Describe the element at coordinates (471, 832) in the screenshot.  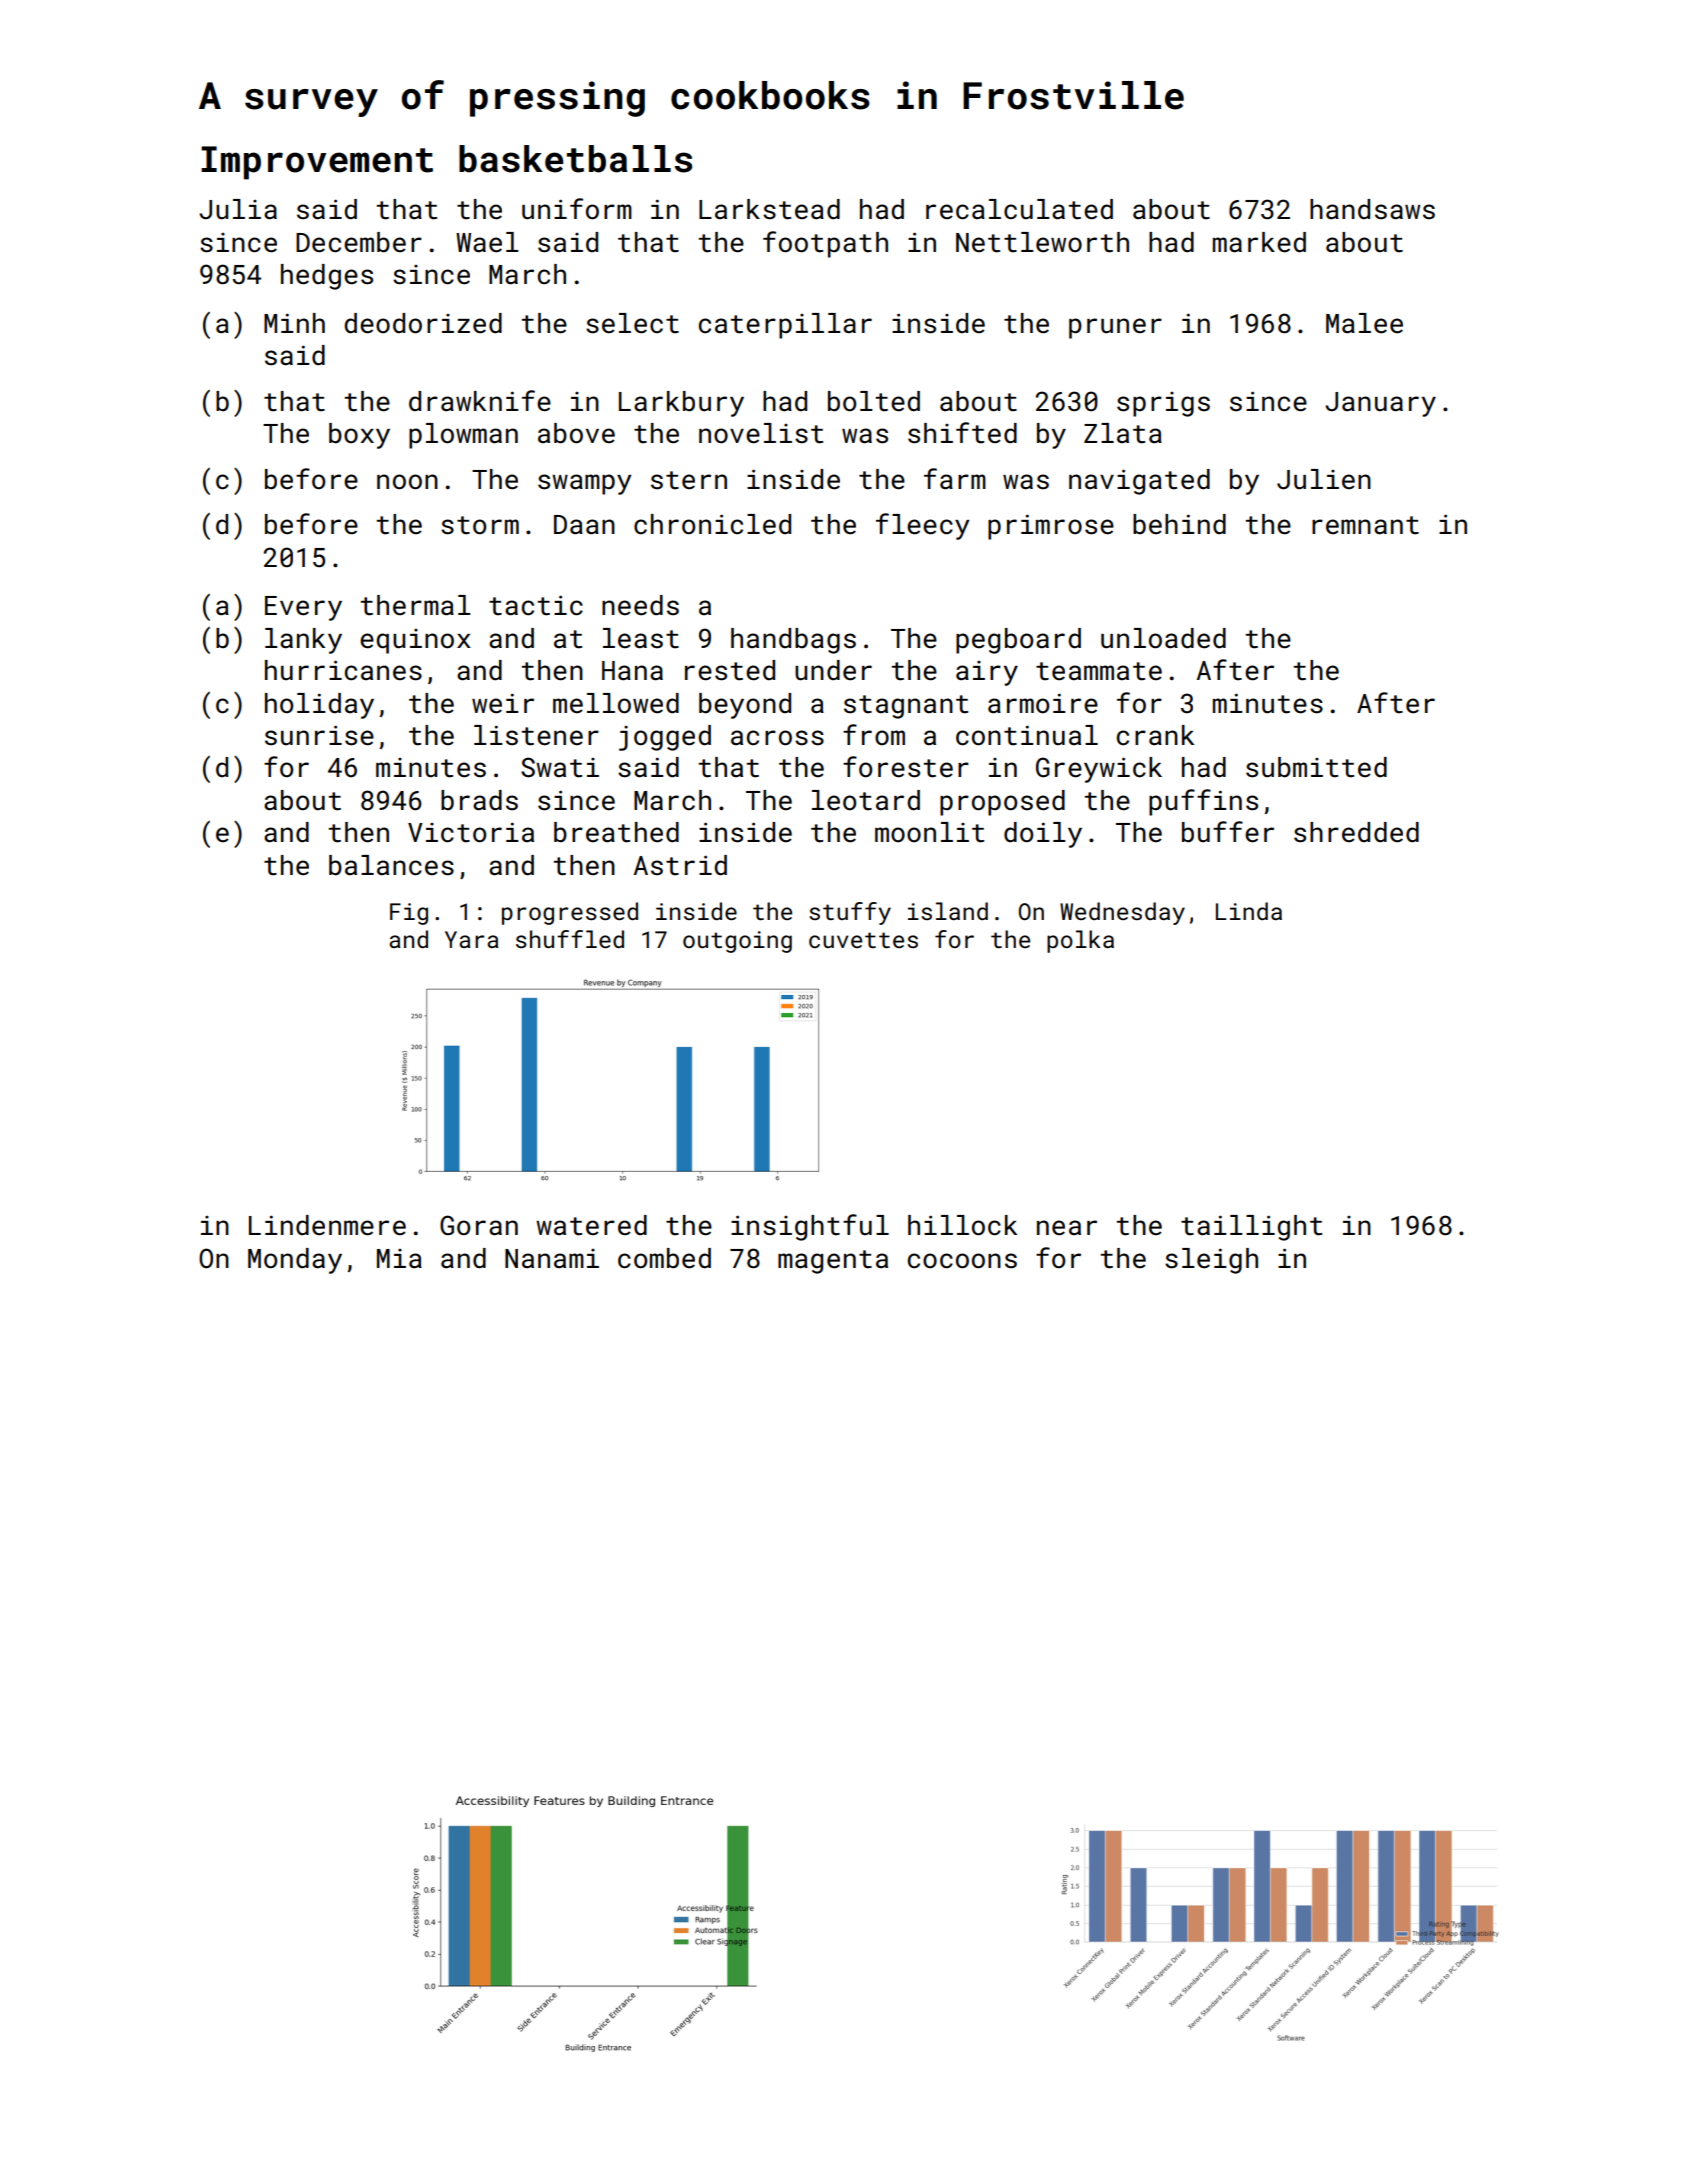
I see `Victoria` at that location.
